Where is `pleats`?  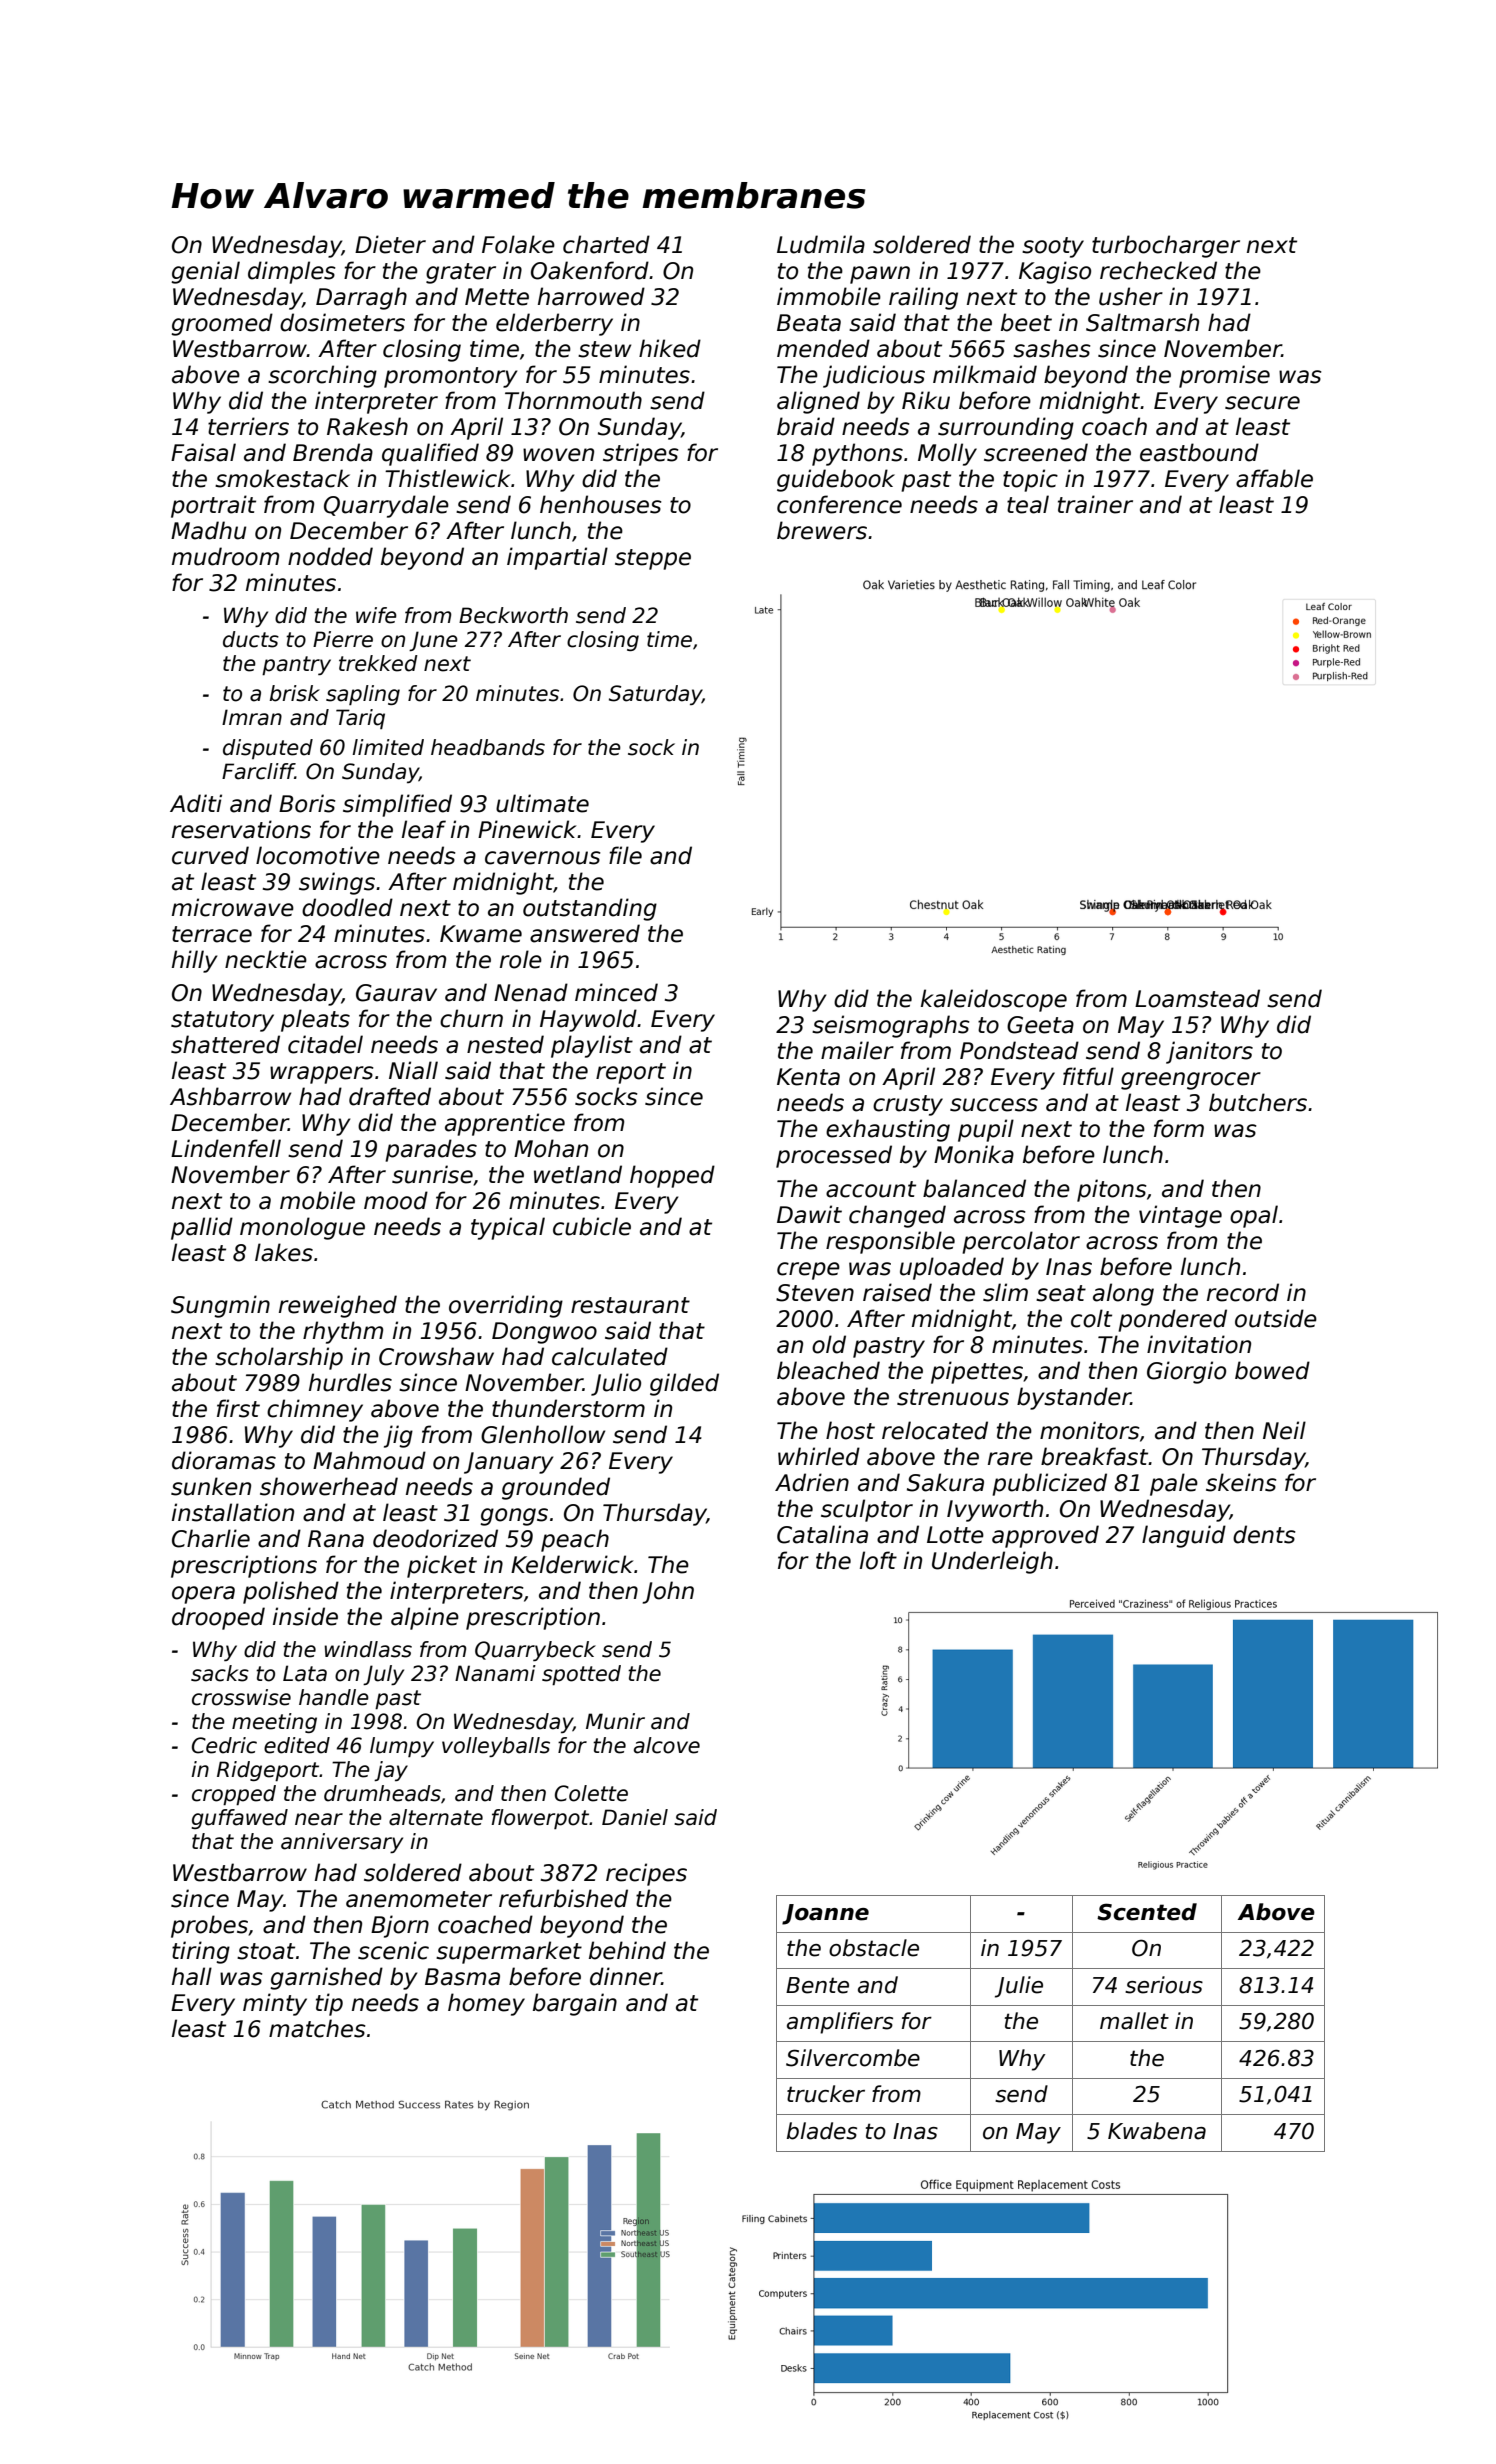 pleats is located at coordinates (315, 1020).
